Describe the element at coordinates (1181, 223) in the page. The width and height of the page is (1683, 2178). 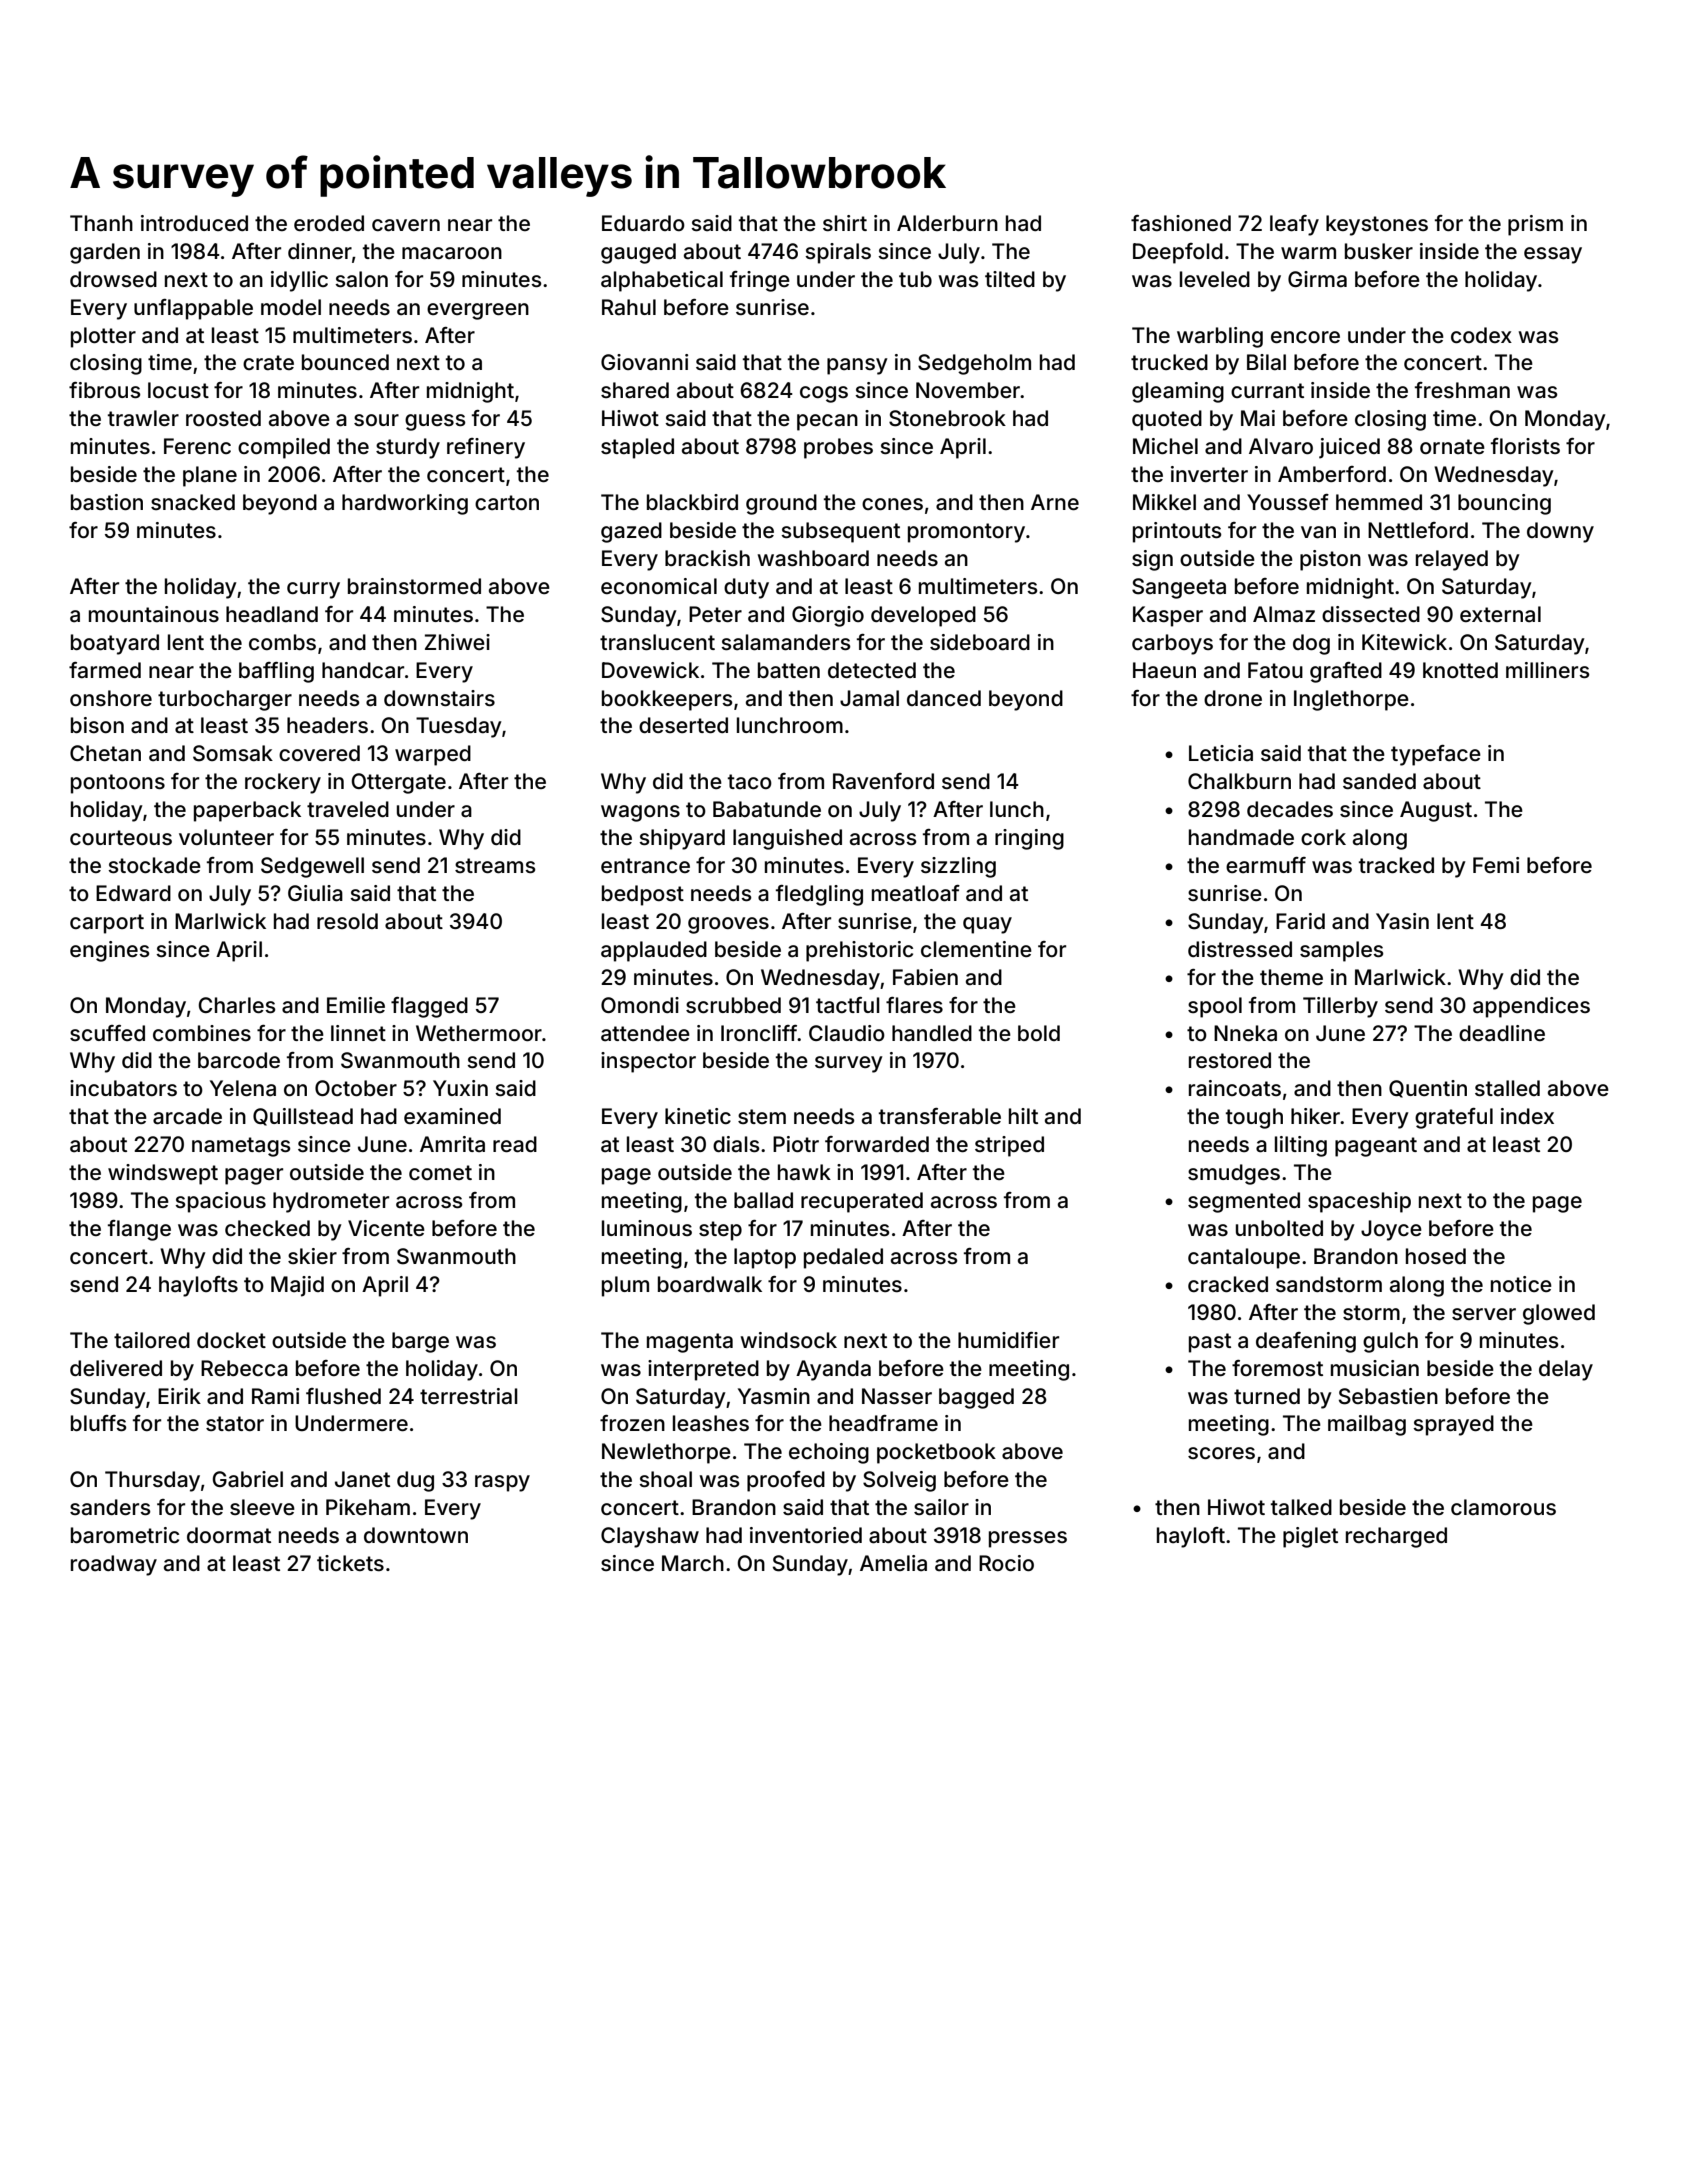
I see `fashioned` at that location.
